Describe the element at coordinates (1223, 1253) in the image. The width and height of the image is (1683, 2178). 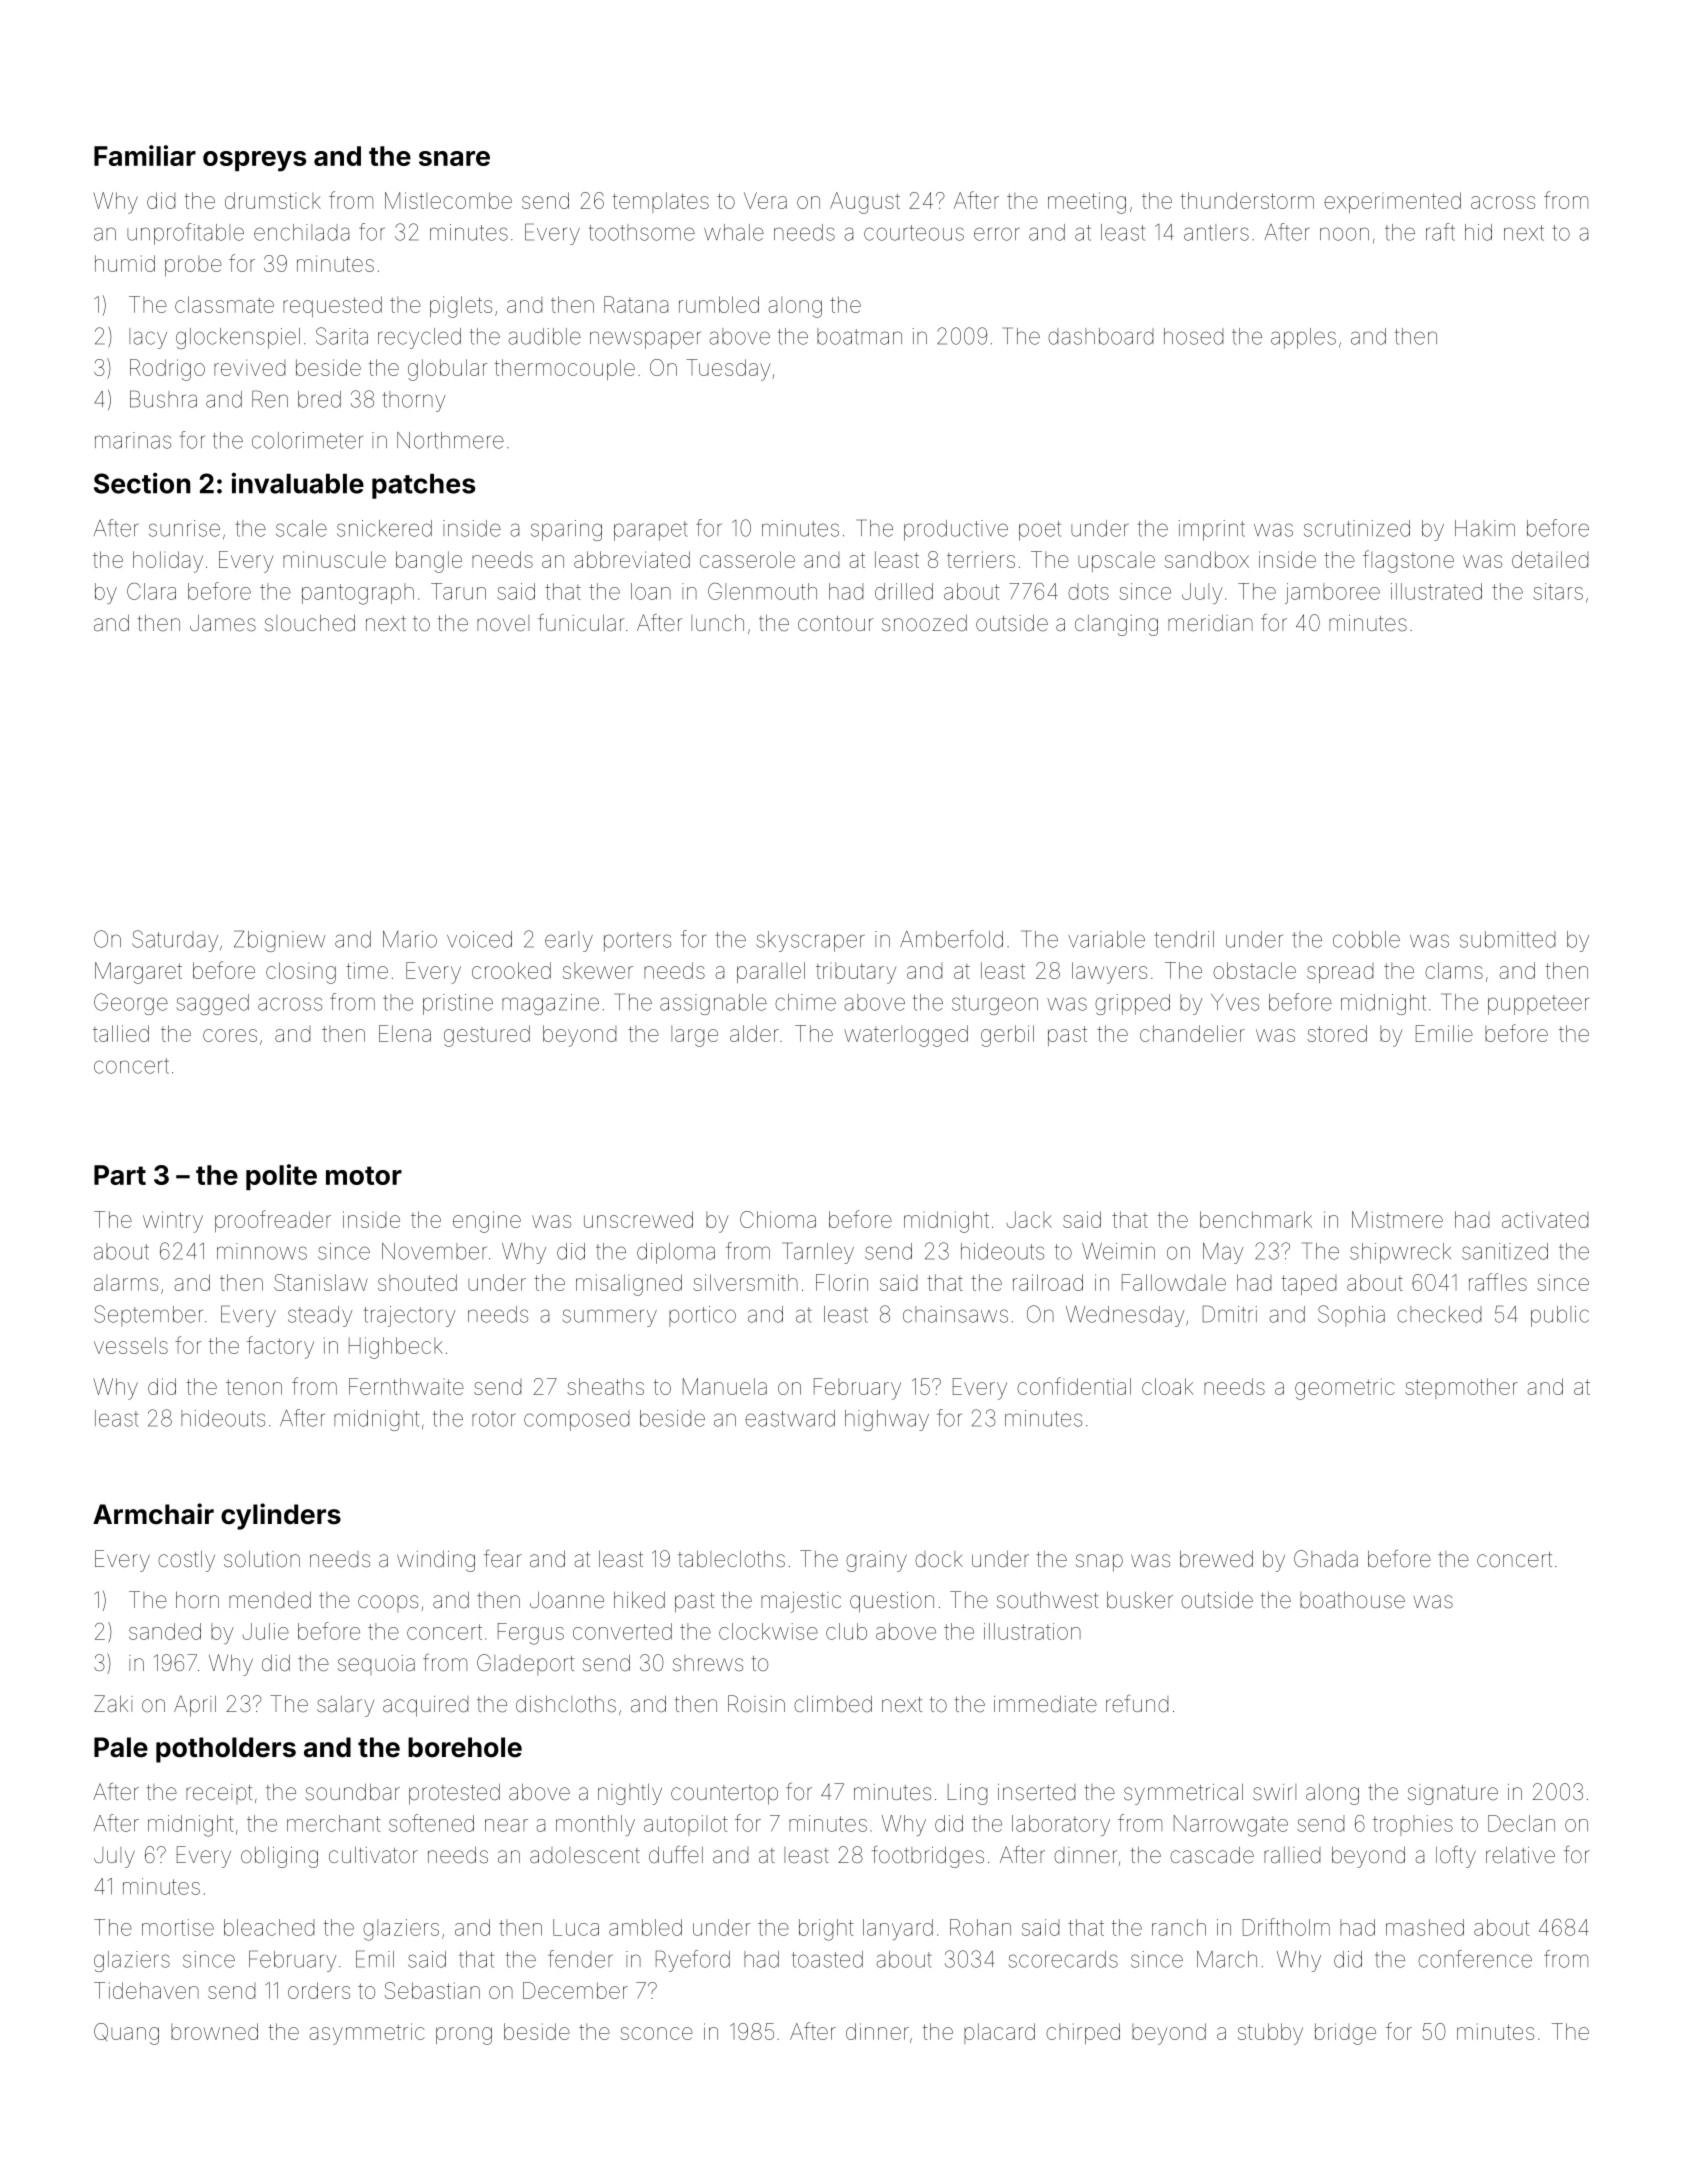
I see `May` at that location.
